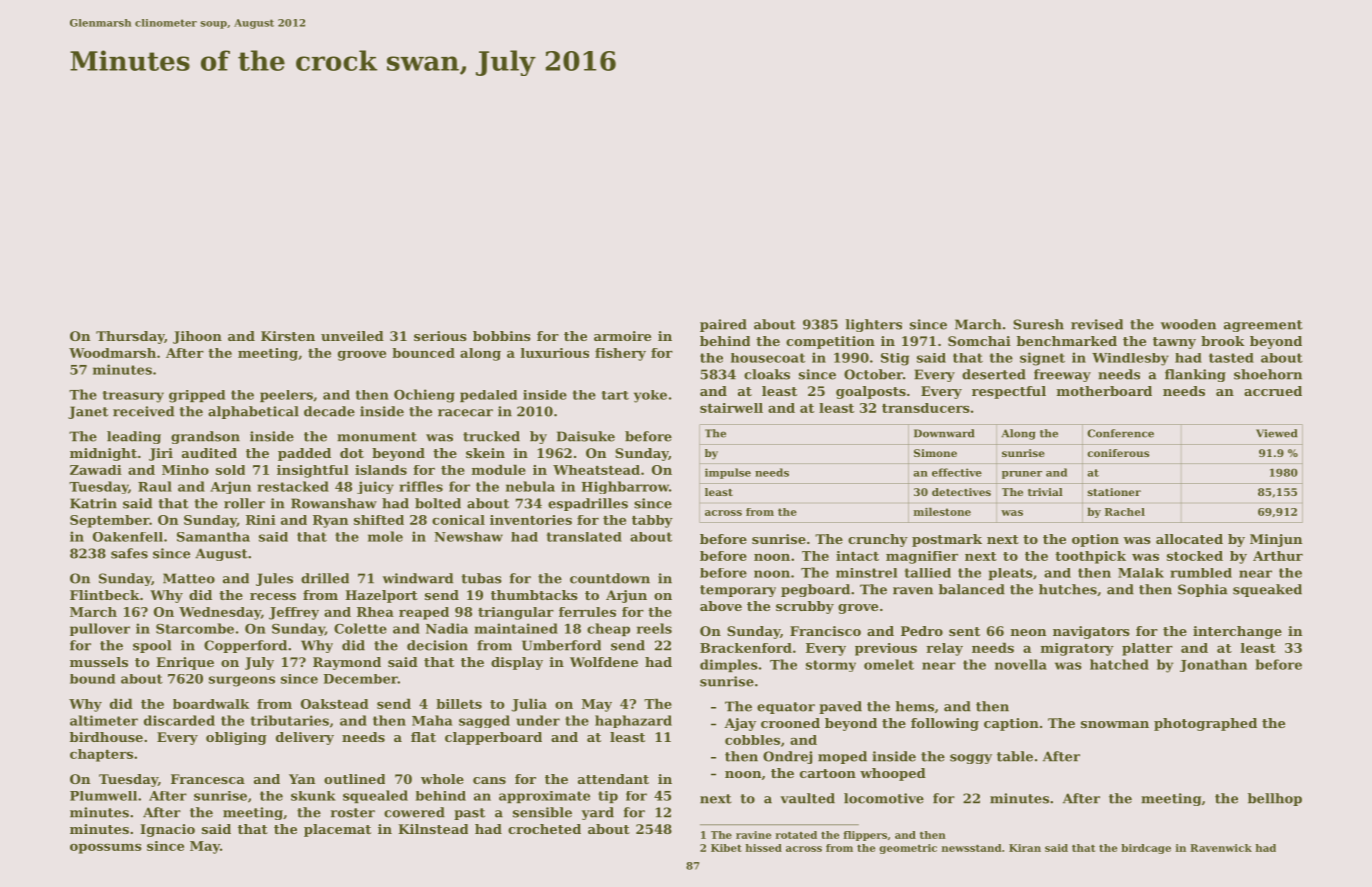 The height and width of the image is (887, 1372). Describe the element at coordinates (1068, 589) in the image. I see `hutches` at that location.
